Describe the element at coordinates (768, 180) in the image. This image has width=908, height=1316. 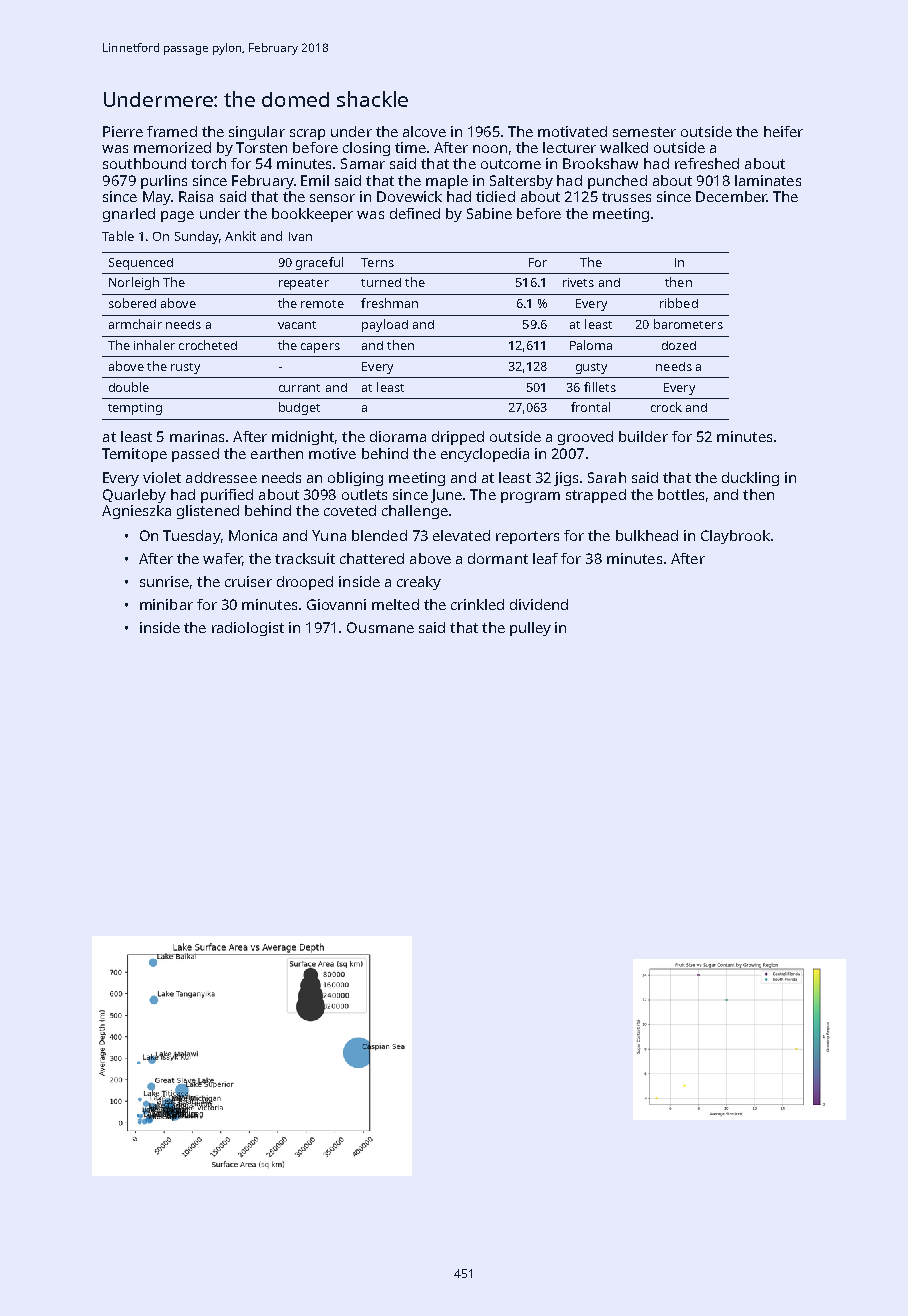
I see `laminates` at that location.
